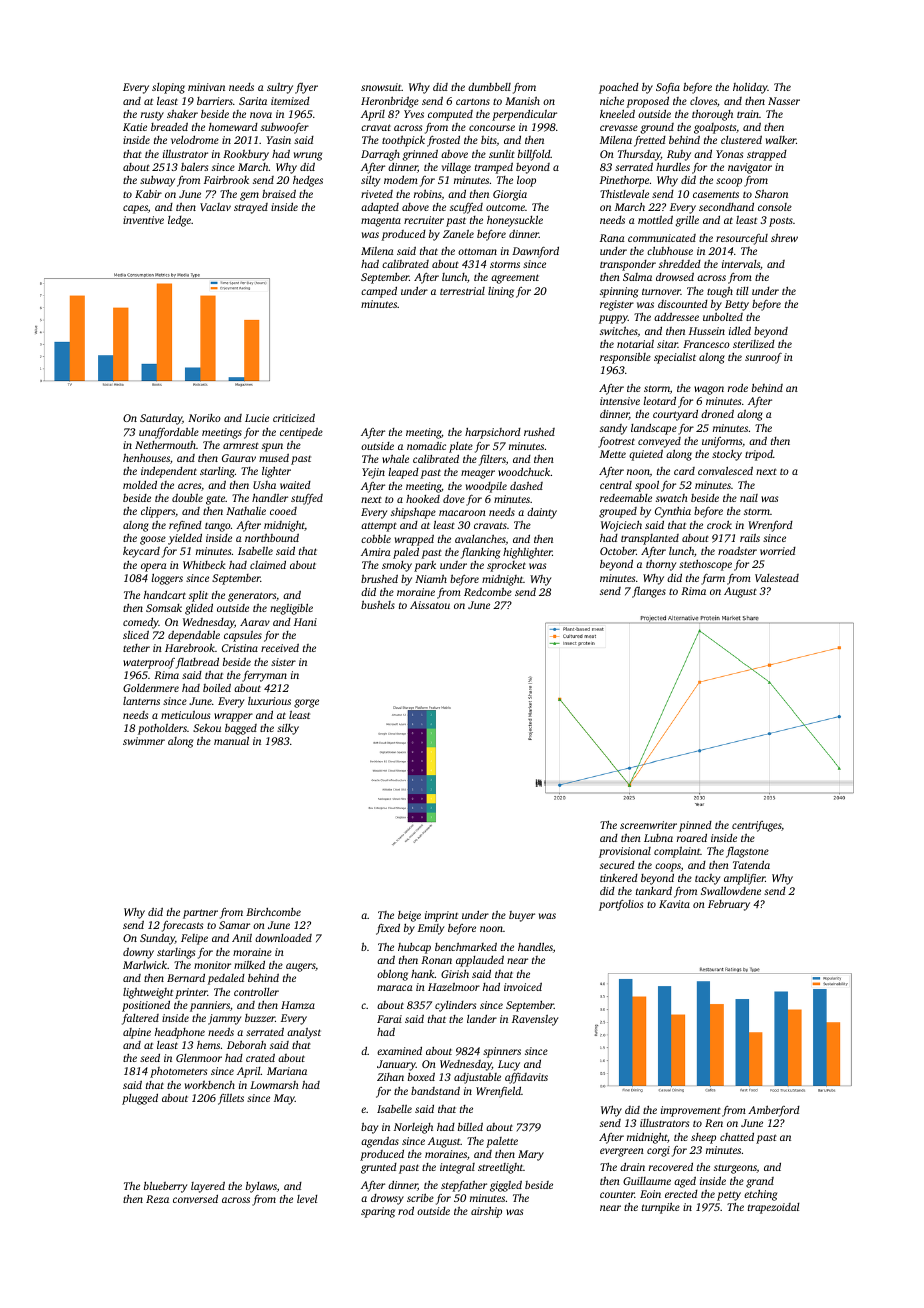  I want to click on Whitbeck, so click(204, 565).
